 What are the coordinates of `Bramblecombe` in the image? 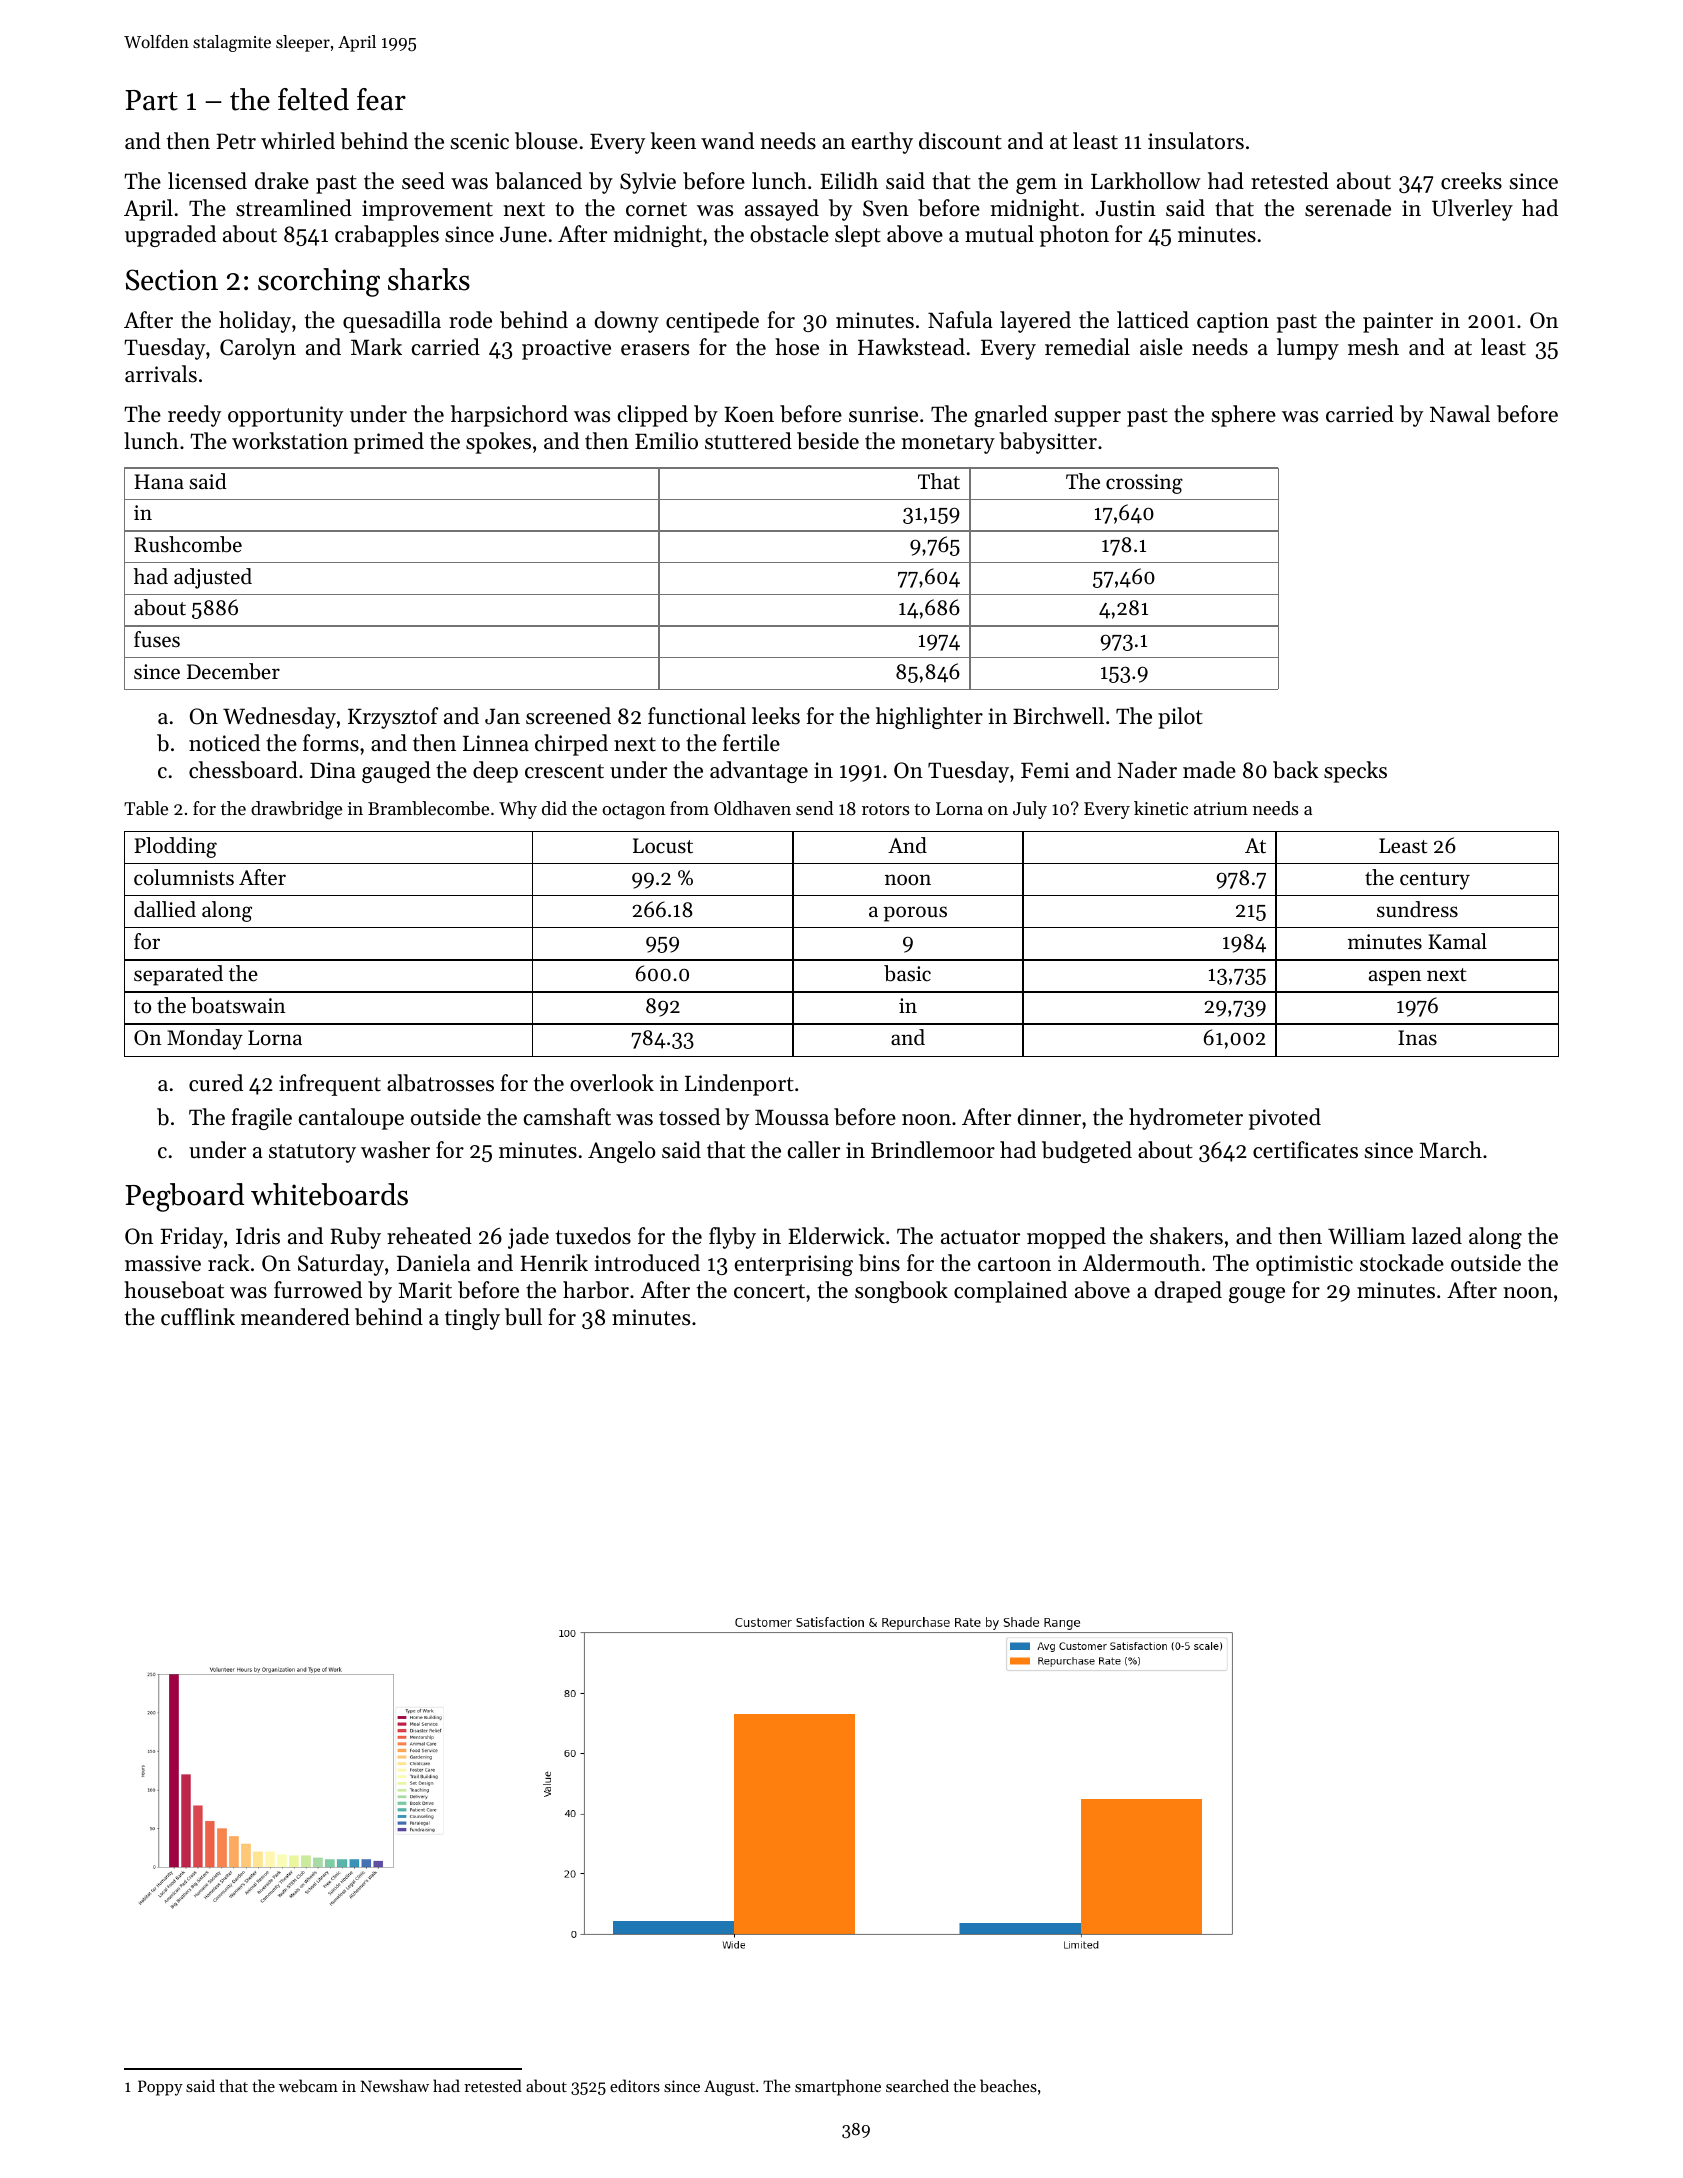 It's located at (428, 808).
